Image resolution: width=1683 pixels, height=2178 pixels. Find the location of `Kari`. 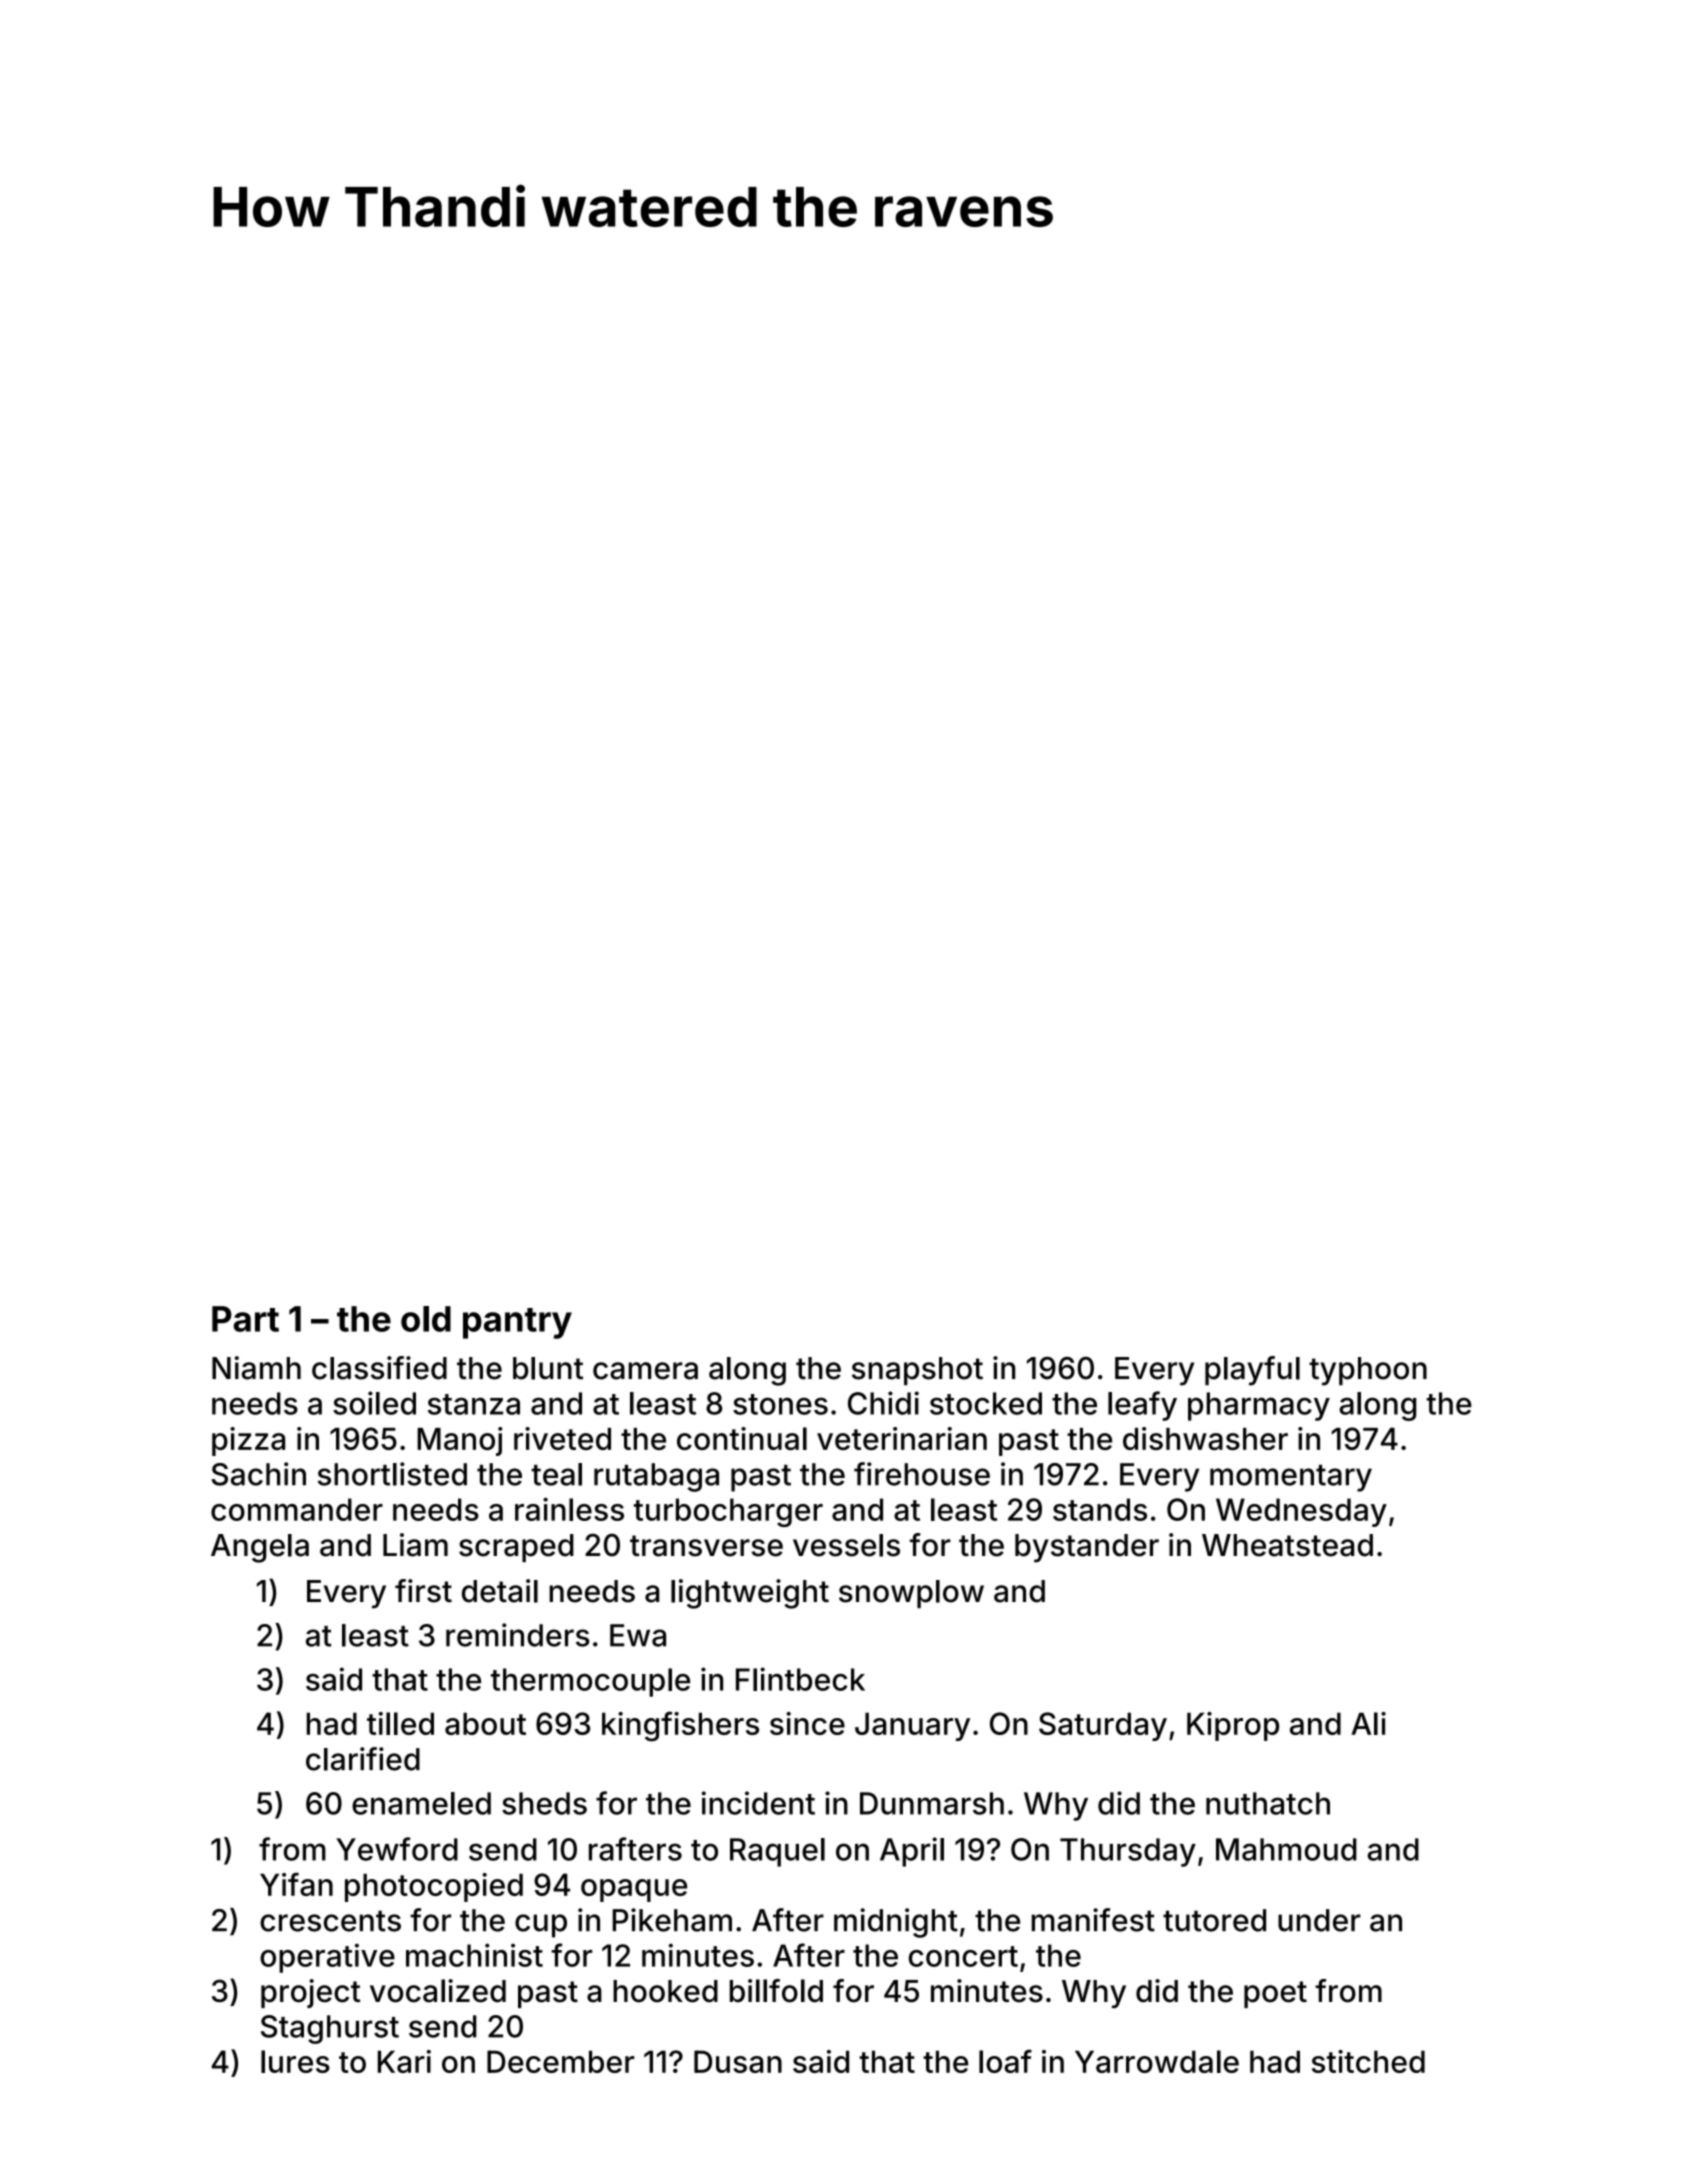

Kari is located at coordinates (404, 2061).
